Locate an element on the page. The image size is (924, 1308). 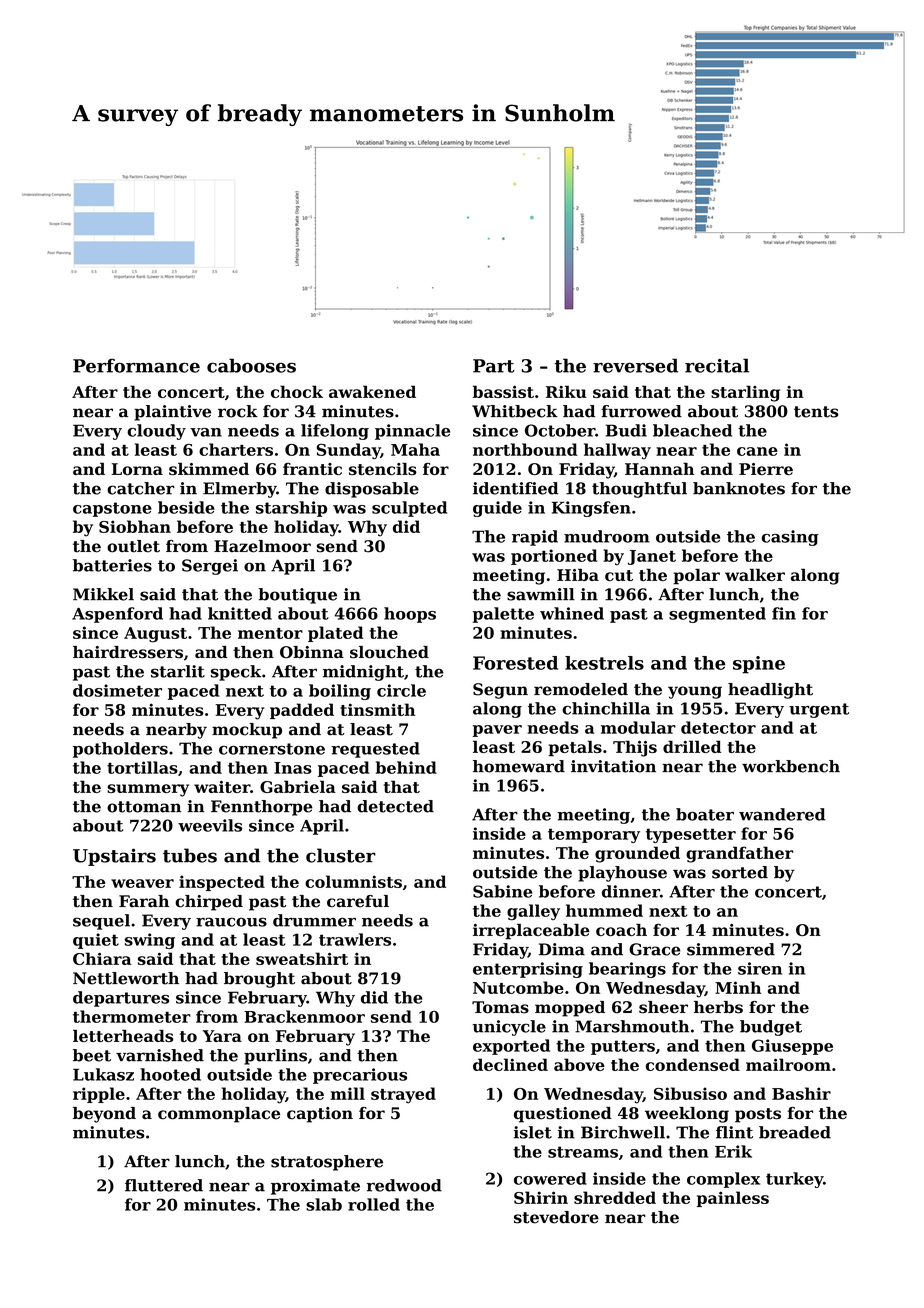
slab is located at coordinates (324, 1204).
